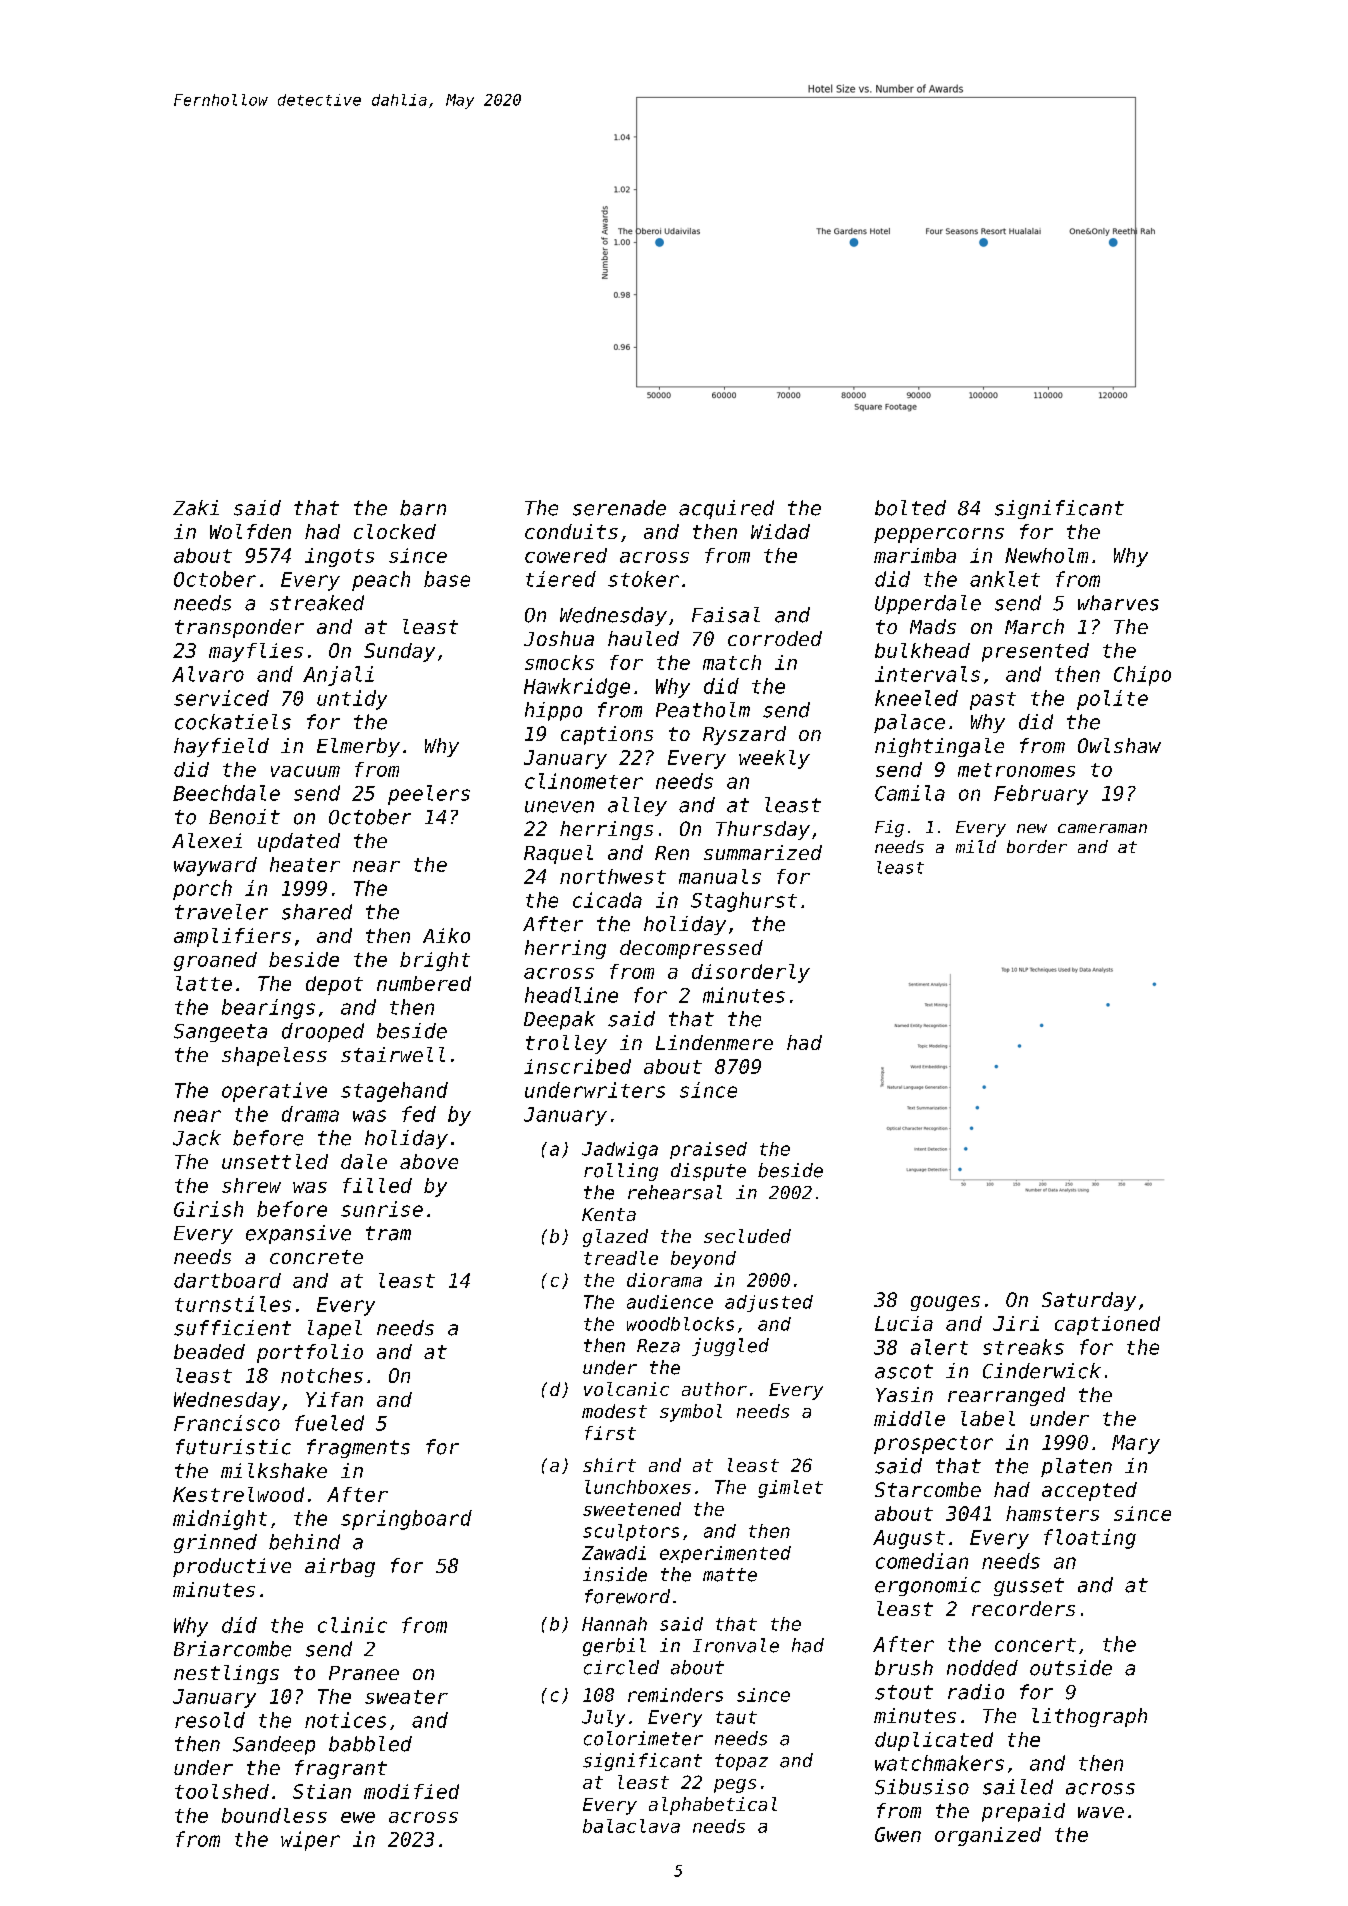 The image size is (1348, 1906). Describe the element at coordinates (1023, 1347) in the image. I see `streaks` at that location.
